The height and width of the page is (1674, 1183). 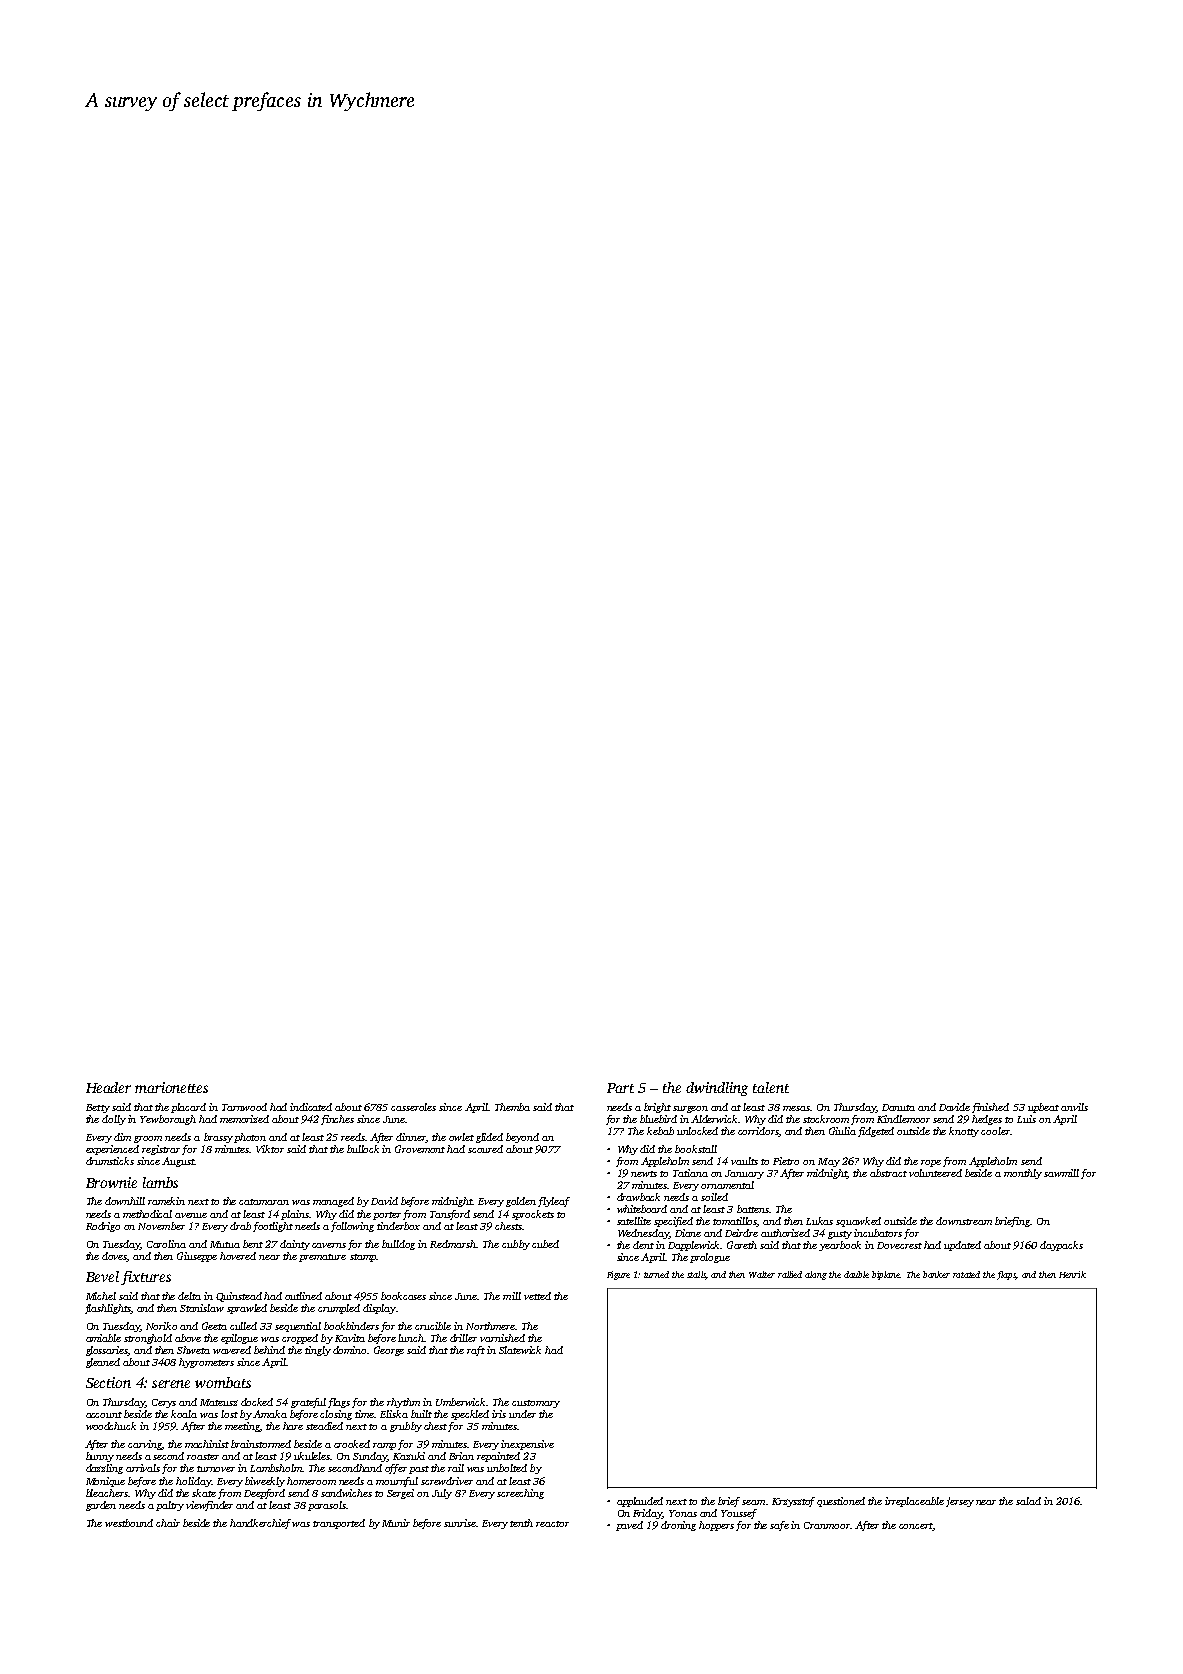 I want to click on applauded, so click(x=640, y=1502).
